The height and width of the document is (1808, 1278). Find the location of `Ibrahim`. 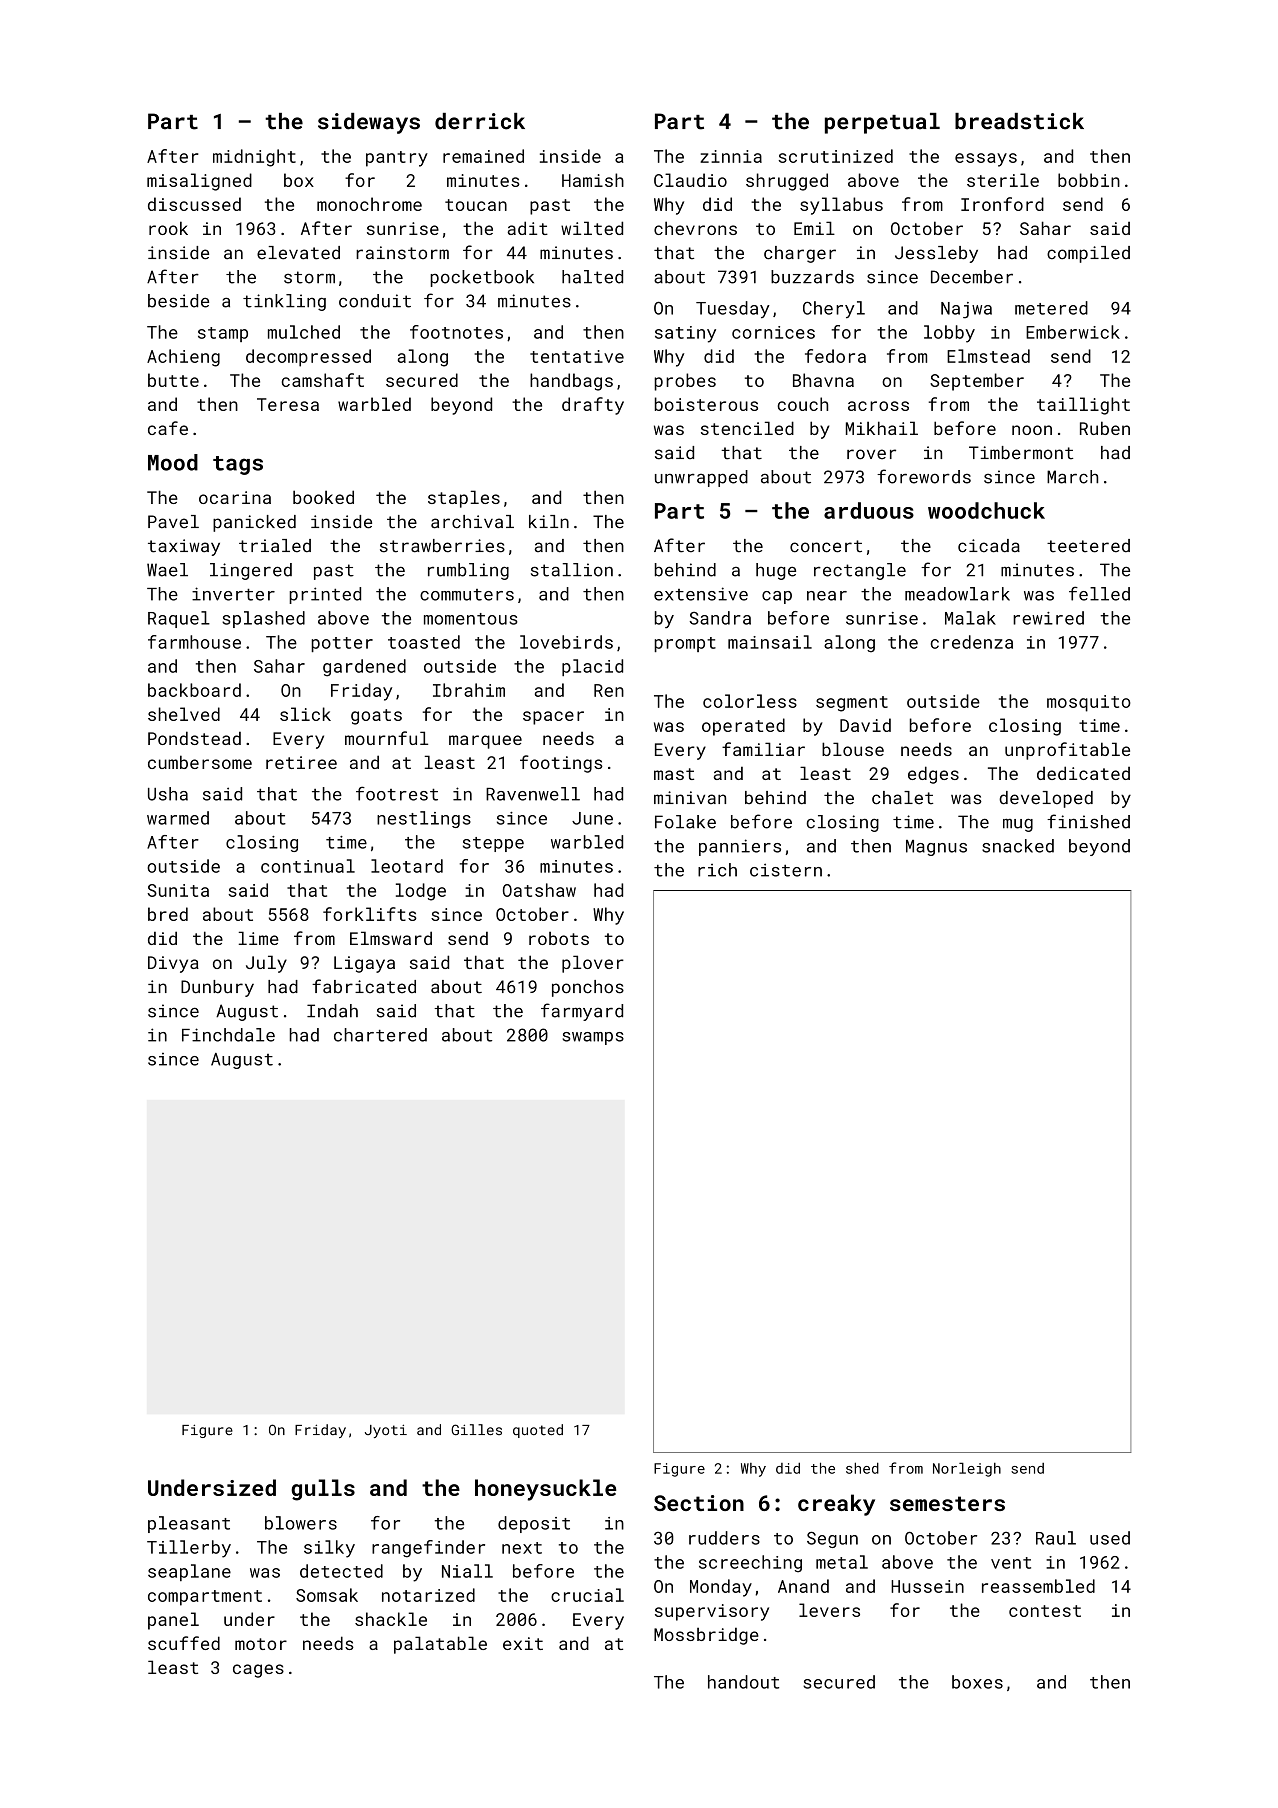

Ibrahim is located at coordinates (469, 690).
